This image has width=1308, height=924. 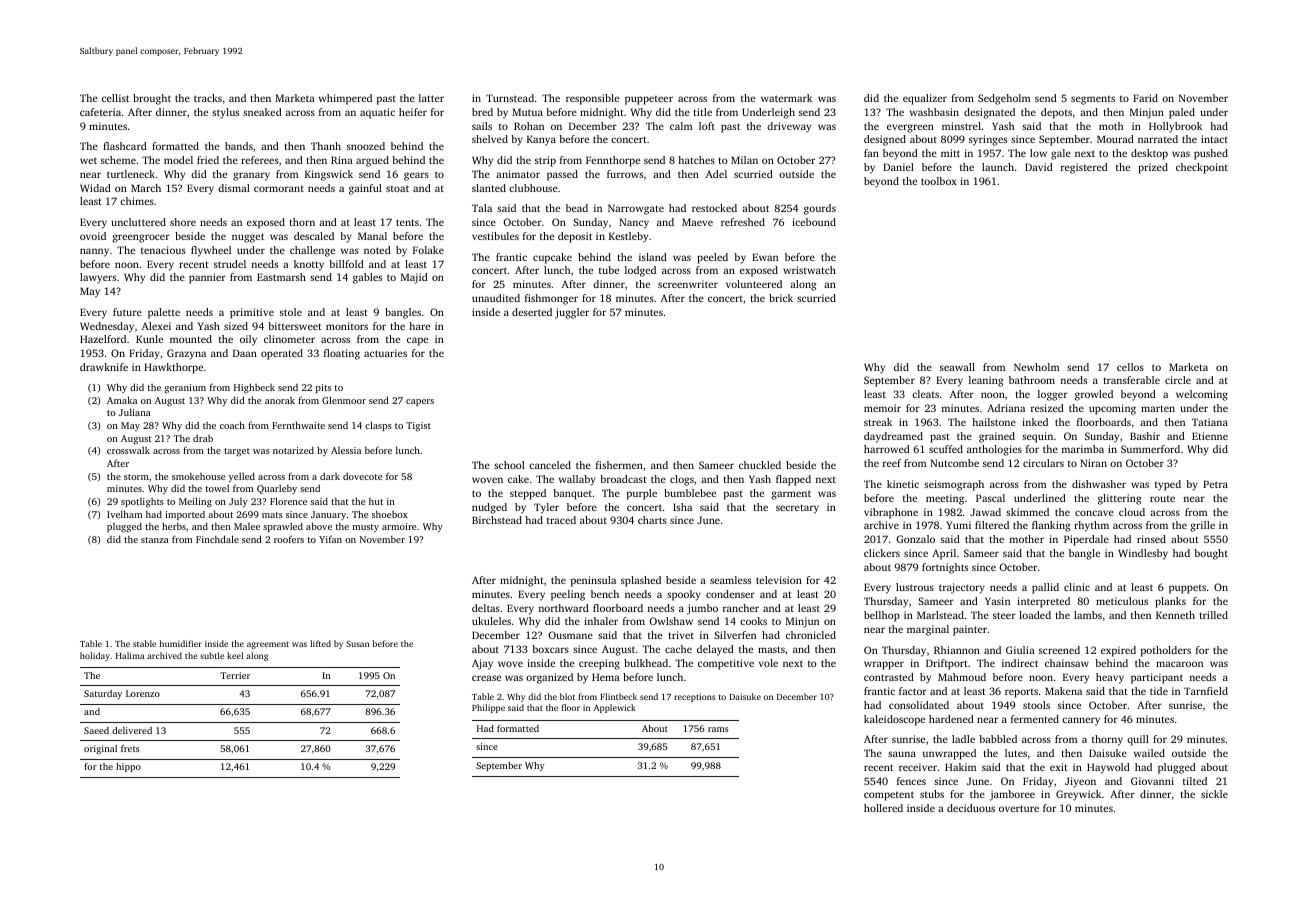 I want to click on cache, so click(x=678, y=649).
